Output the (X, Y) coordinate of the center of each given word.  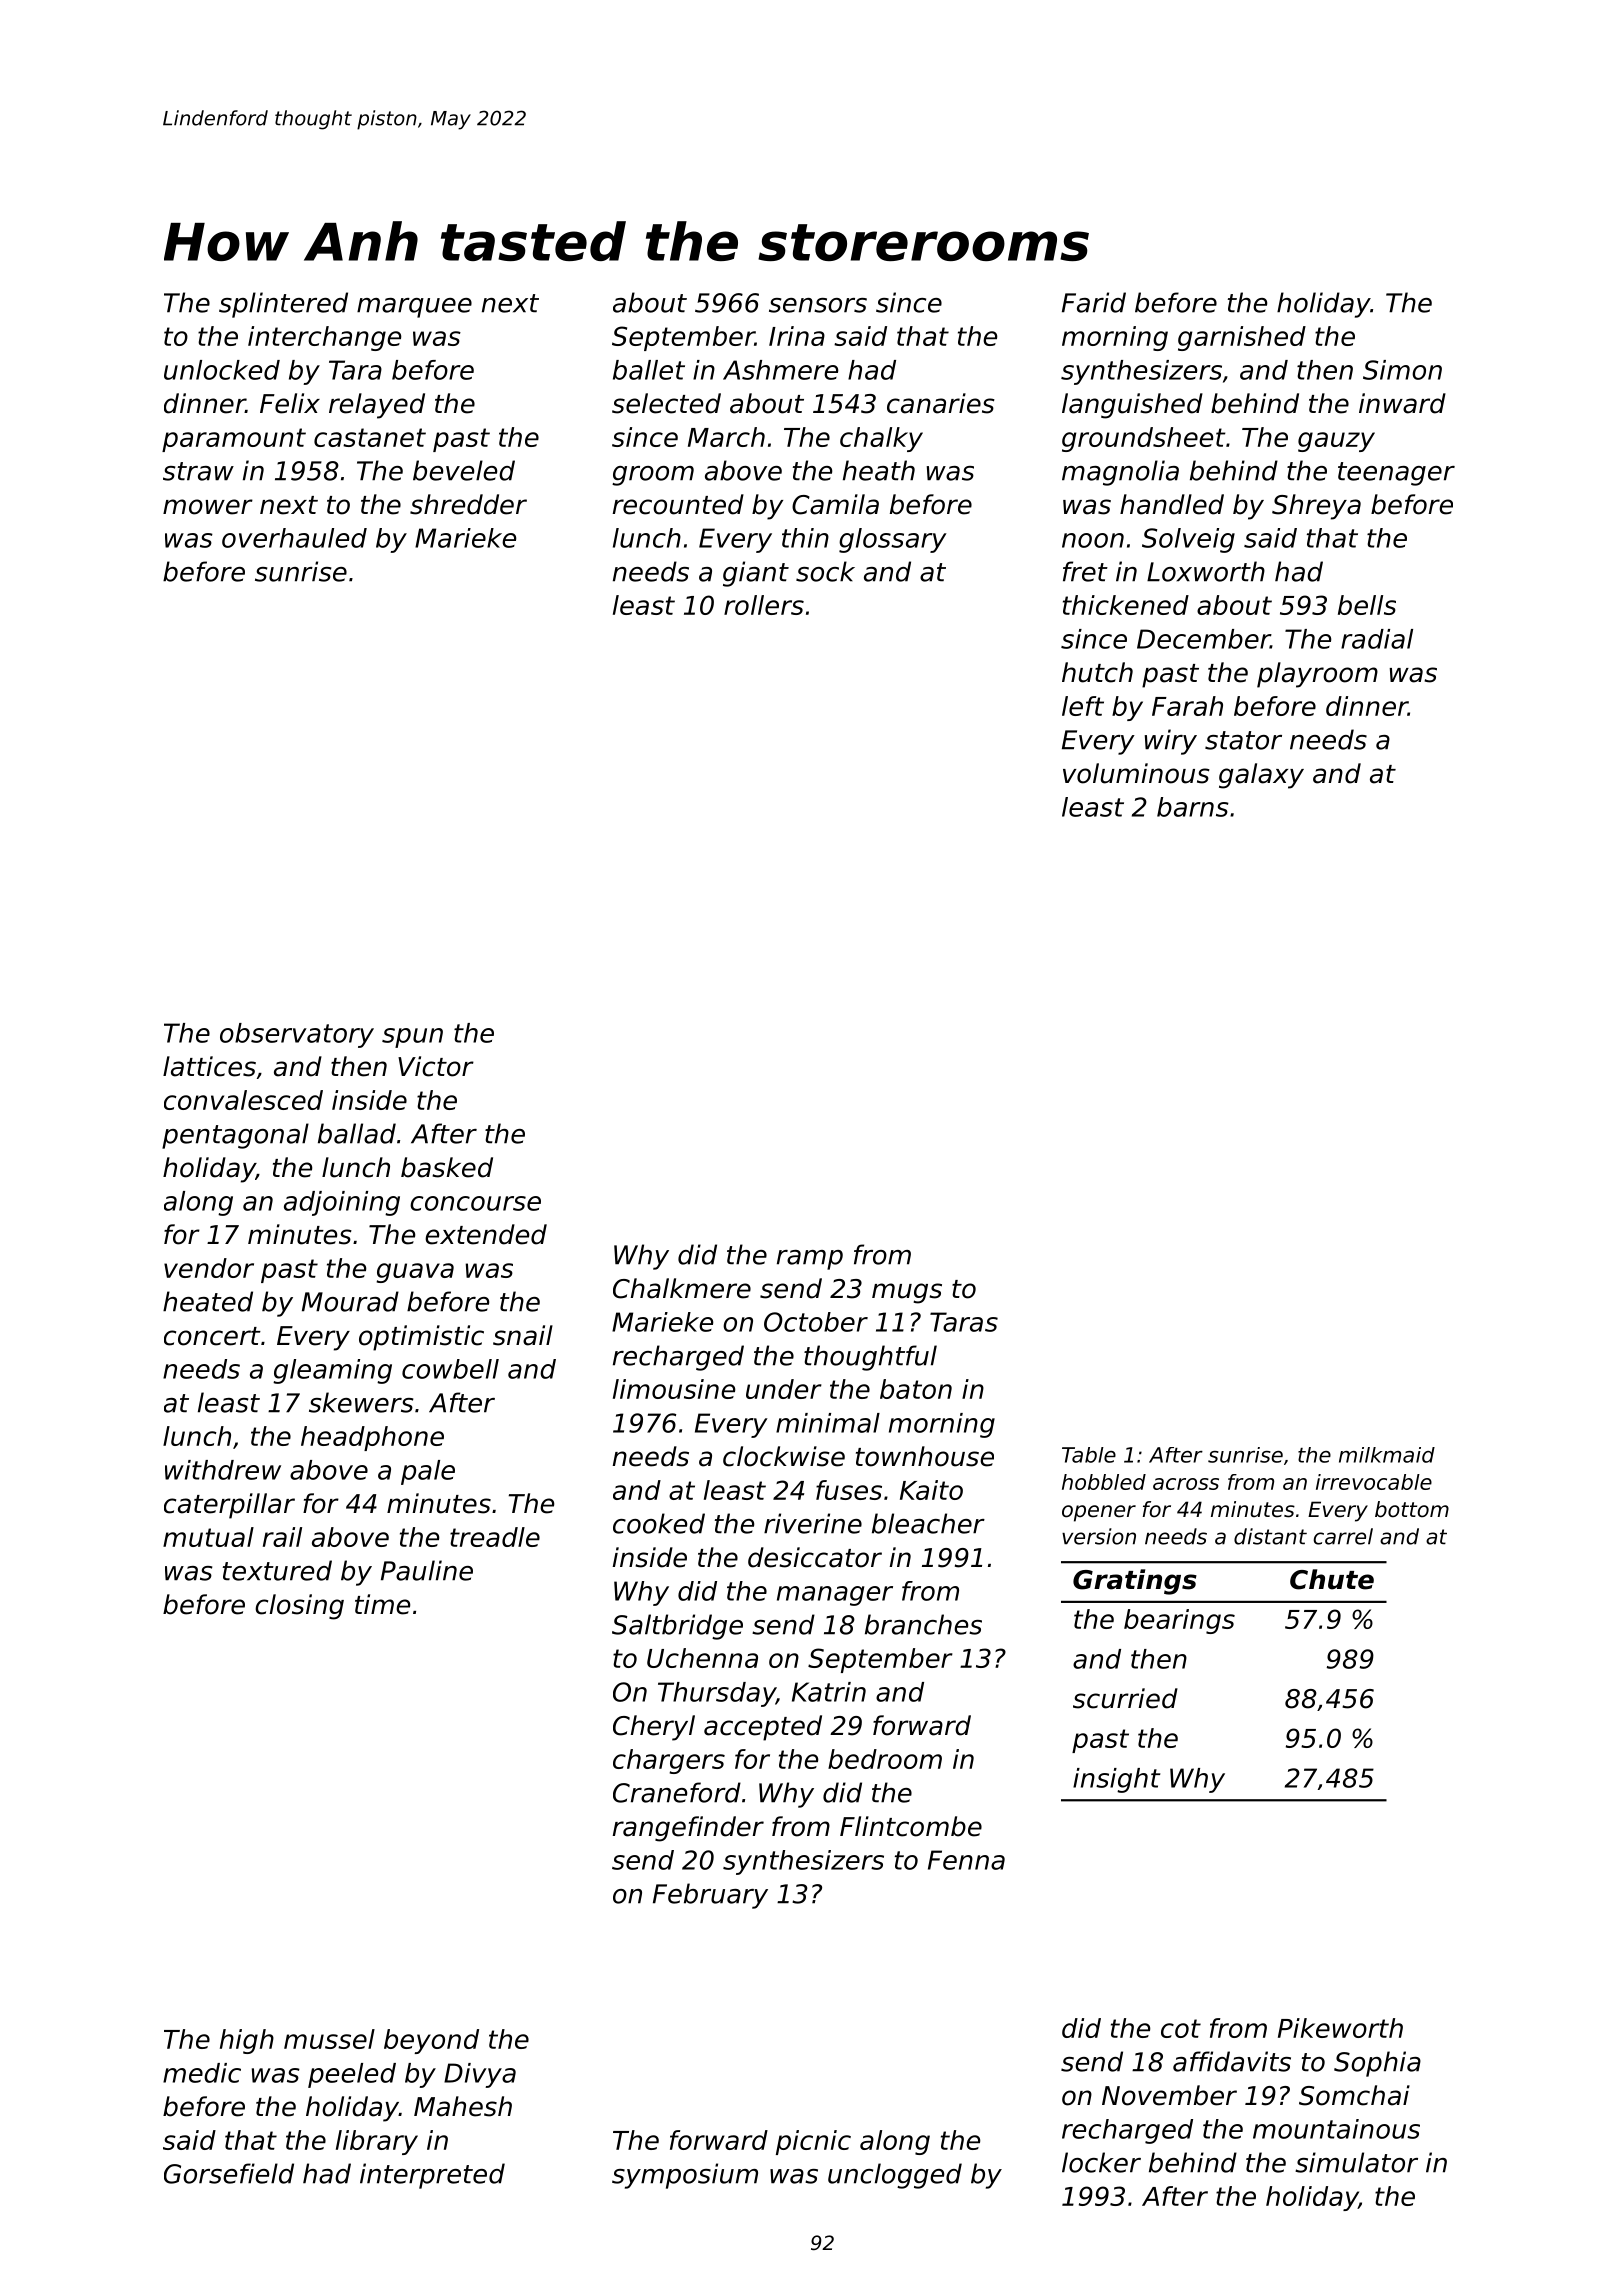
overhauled (294, 538)
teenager (1396, 474)
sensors (818, 305)
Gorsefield (229, 2173)
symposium (685, 2176)
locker (1101, 2162)
